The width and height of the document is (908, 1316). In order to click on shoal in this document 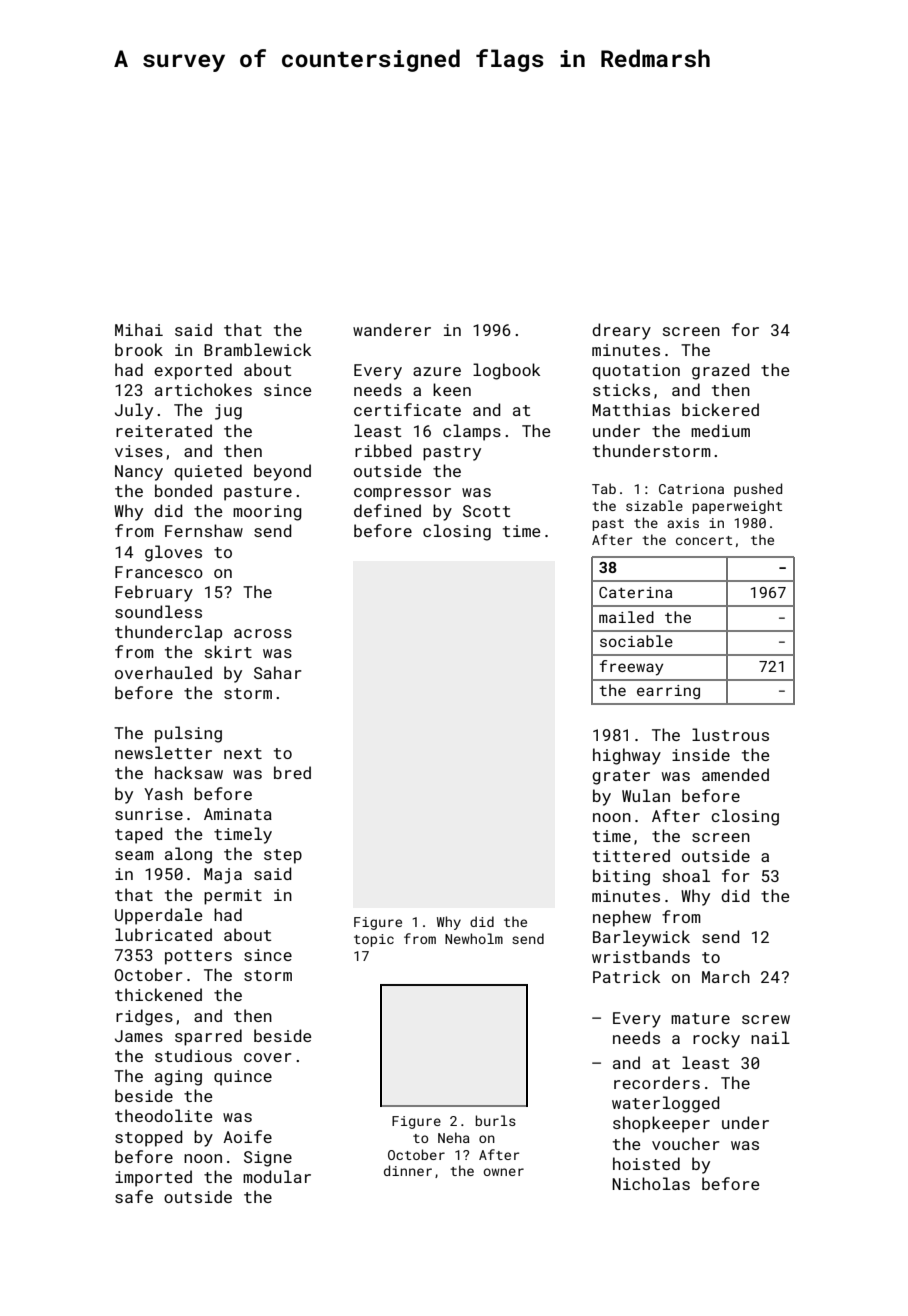, I will do `click(686, 875)`.
